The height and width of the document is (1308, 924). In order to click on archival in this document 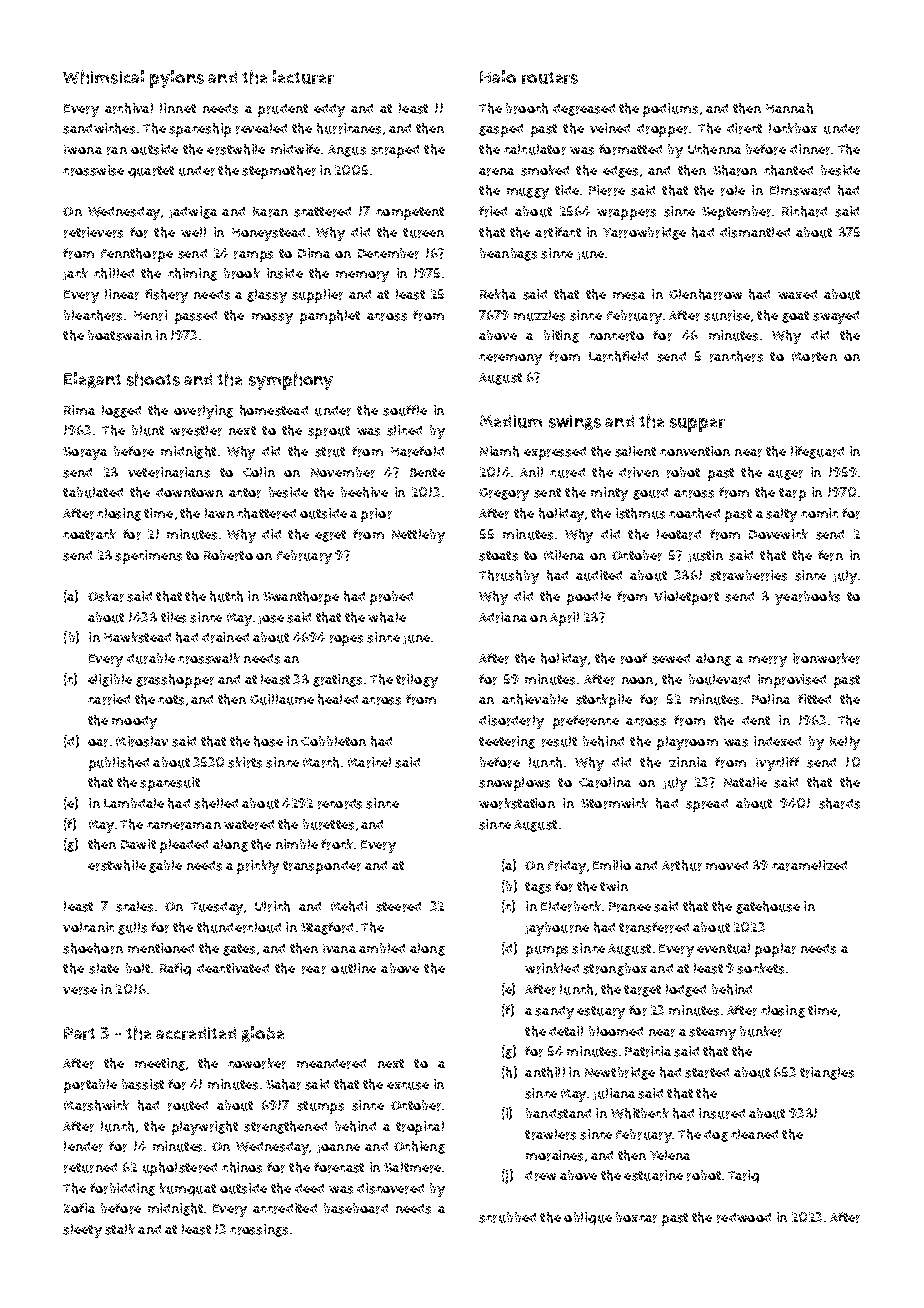, I will do `click(129, 108)`.
